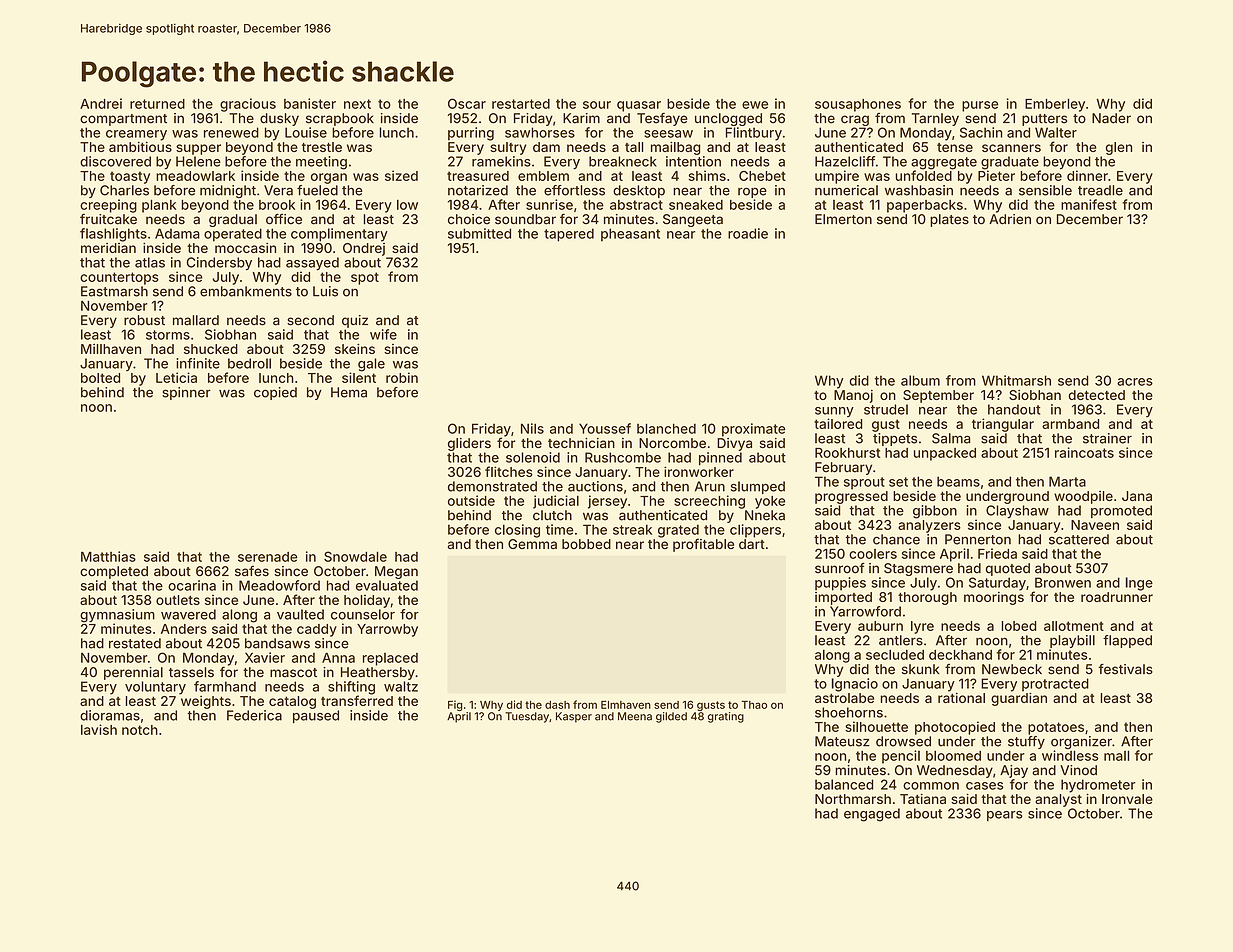  I want to click on Andrei, so click(101, 103).
